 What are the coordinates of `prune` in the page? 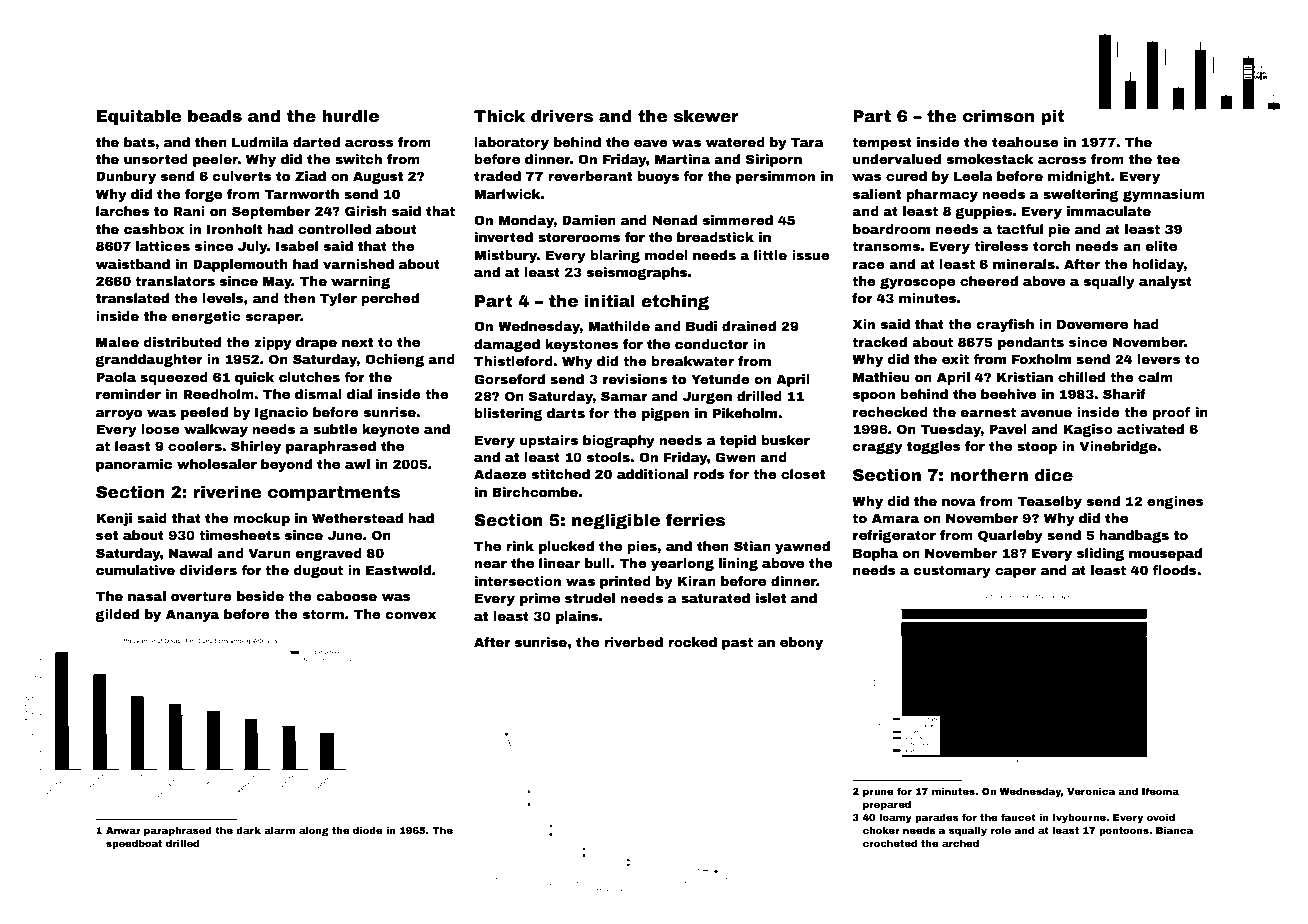 It's located at (878, 793).
